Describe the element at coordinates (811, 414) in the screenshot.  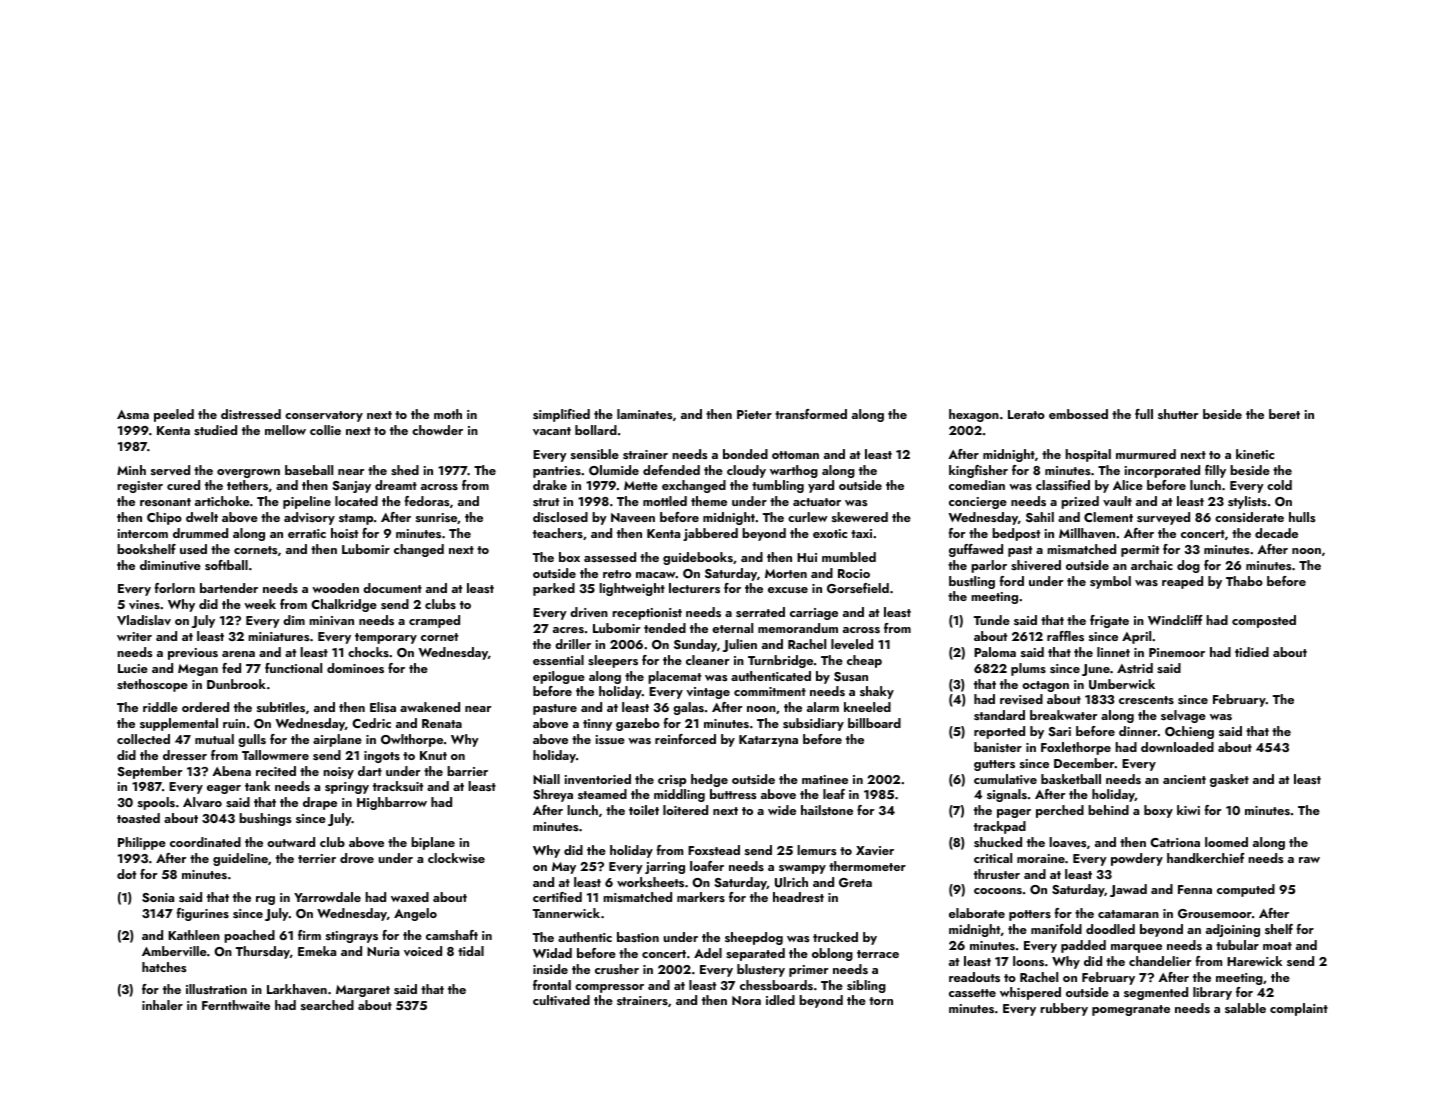
I see `transformed` at that location.
